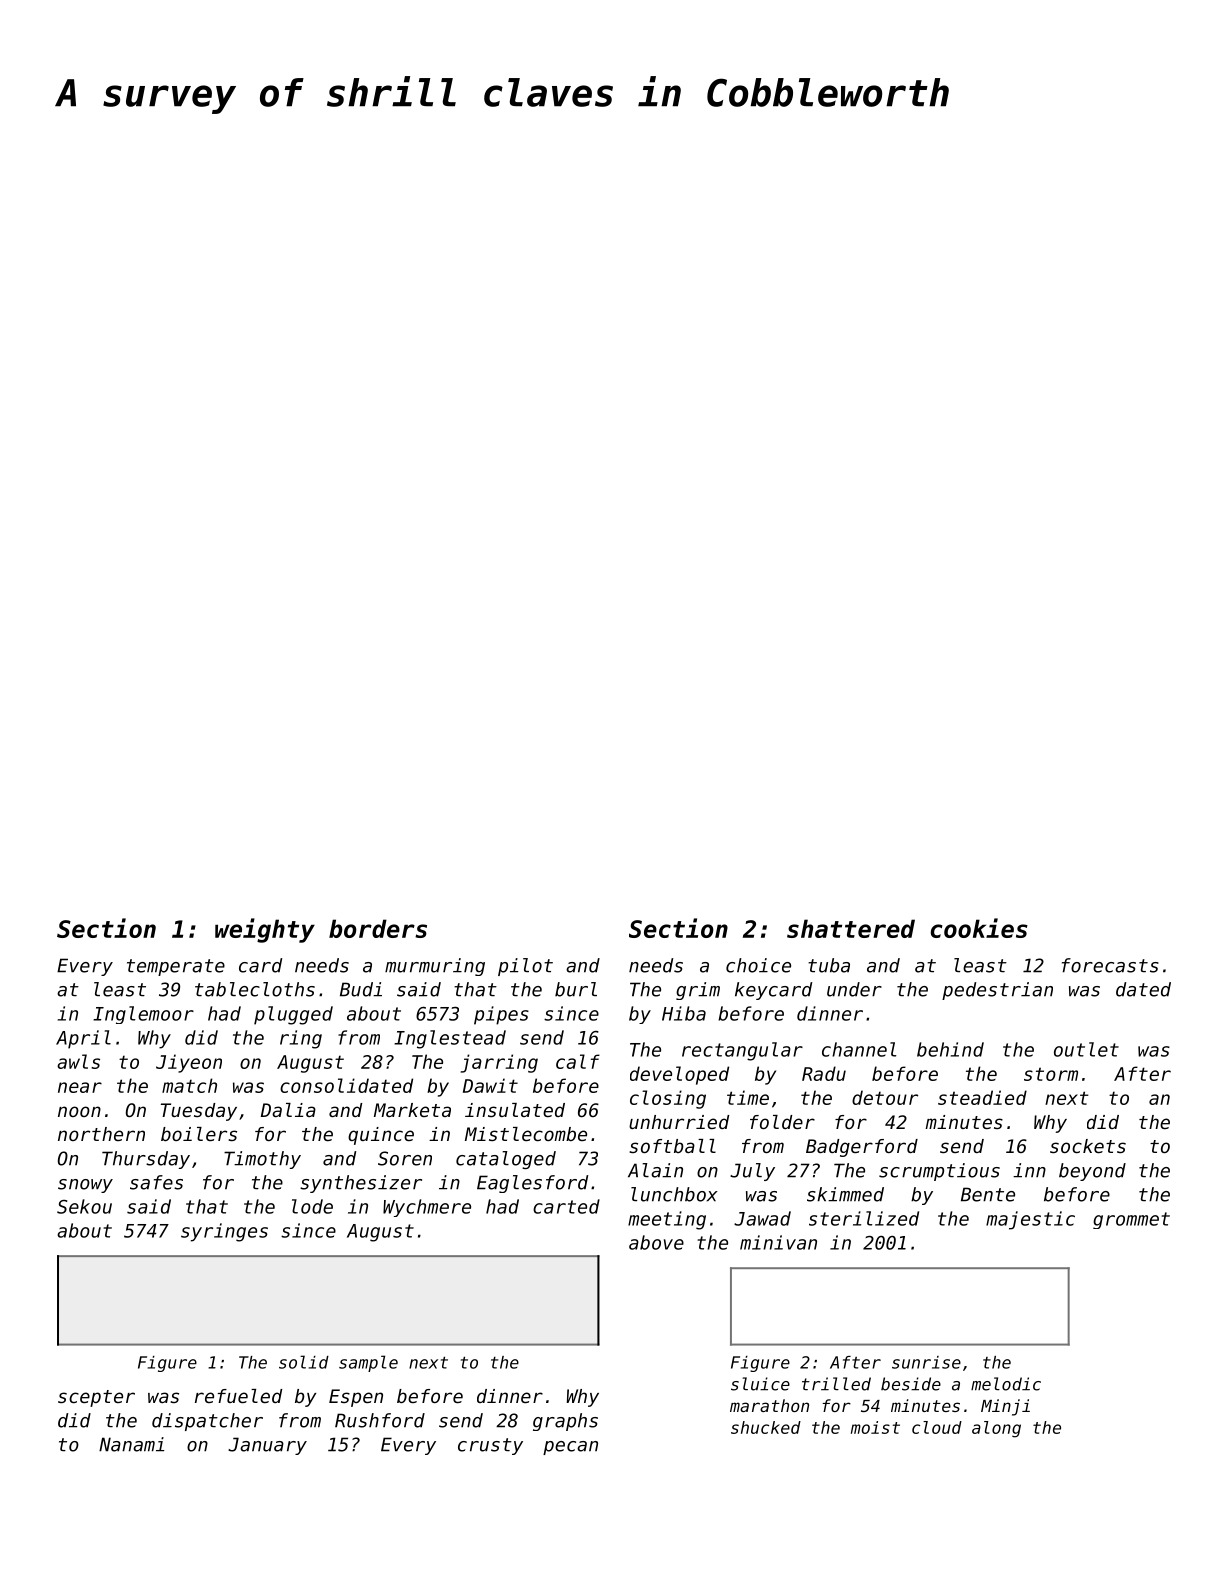 The width and height of the screenshot is (1228, 1589). What do you see at coordinates (199, 1112) in the screenshot?
I see `Tuesday` at bounding box center [199, 1112].
